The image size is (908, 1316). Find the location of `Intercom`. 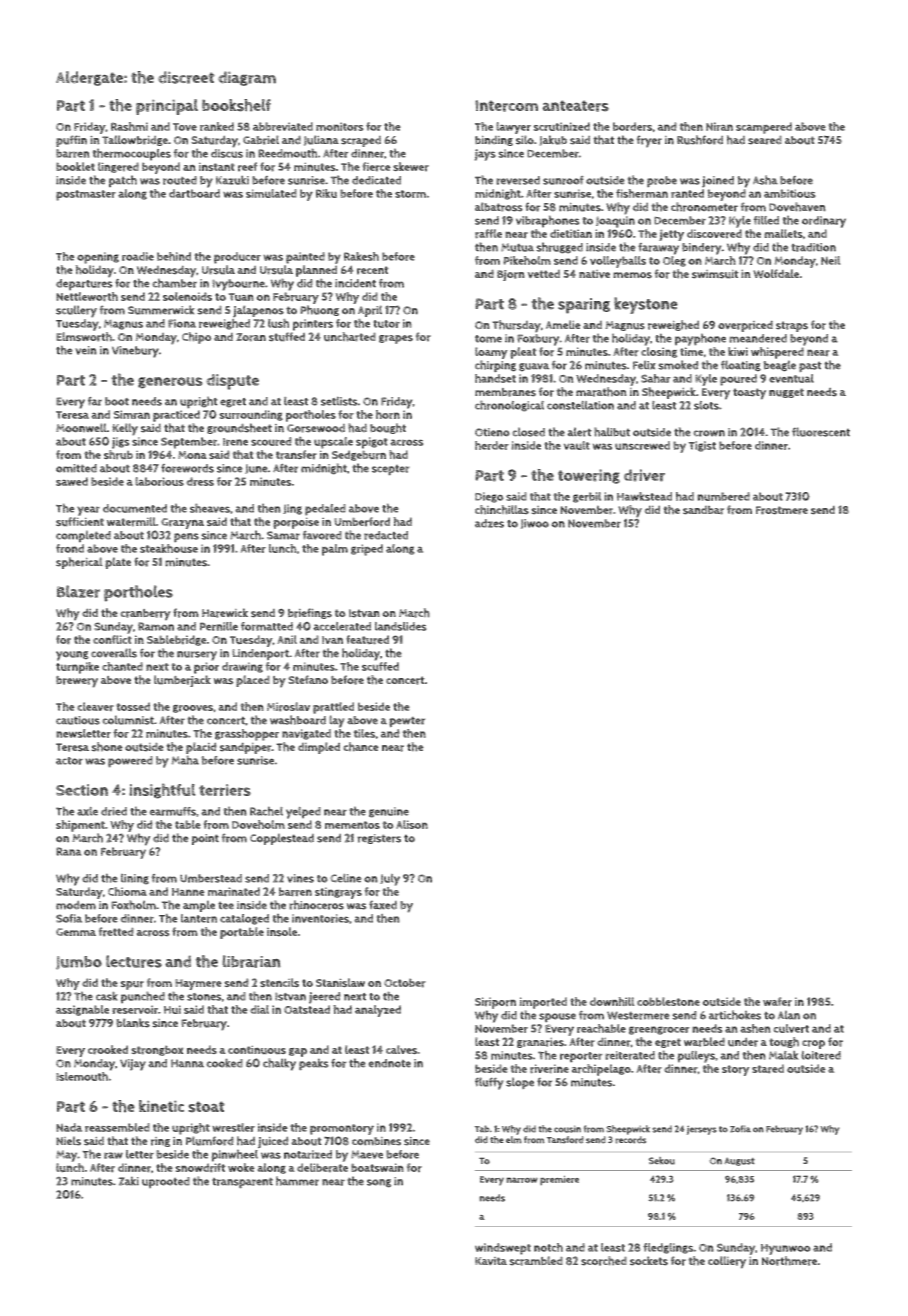

Intercom is located at coordinates (506, 106).
